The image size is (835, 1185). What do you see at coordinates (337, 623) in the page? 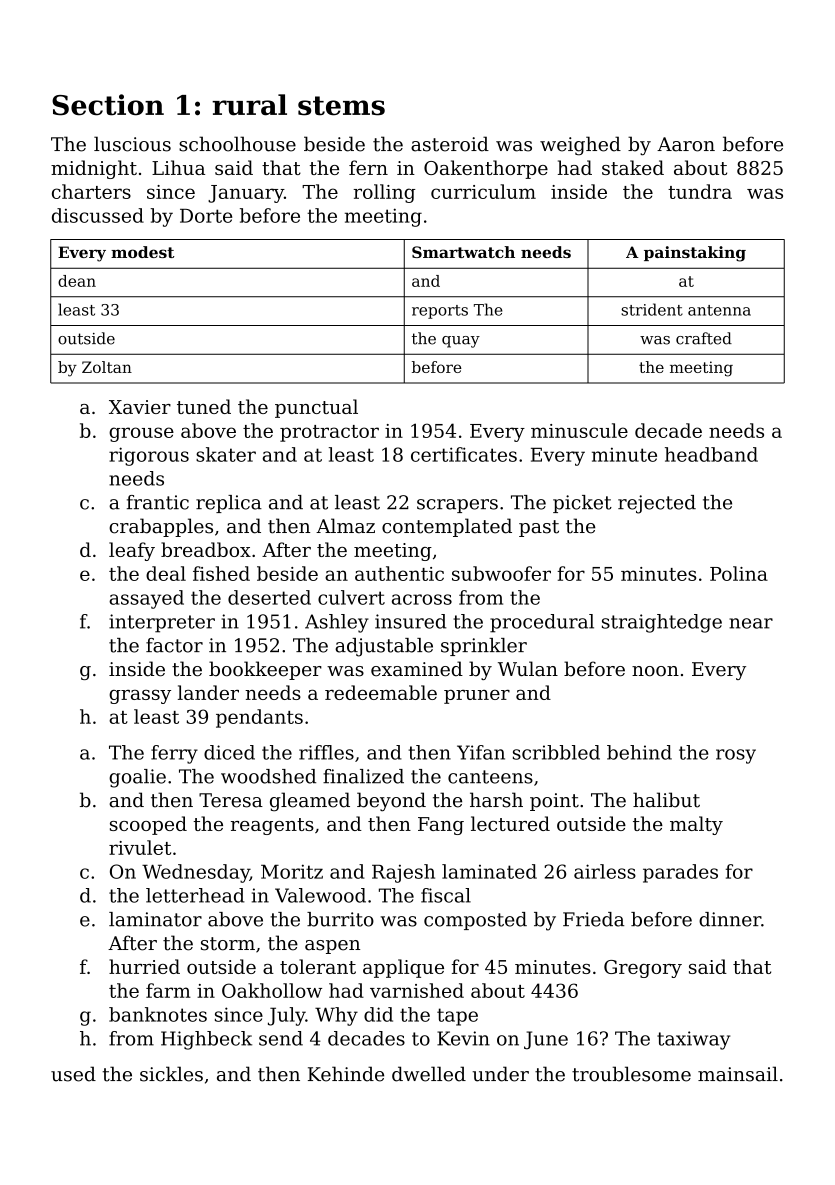
I see `Ashley` at bounding box center [337, 623].
